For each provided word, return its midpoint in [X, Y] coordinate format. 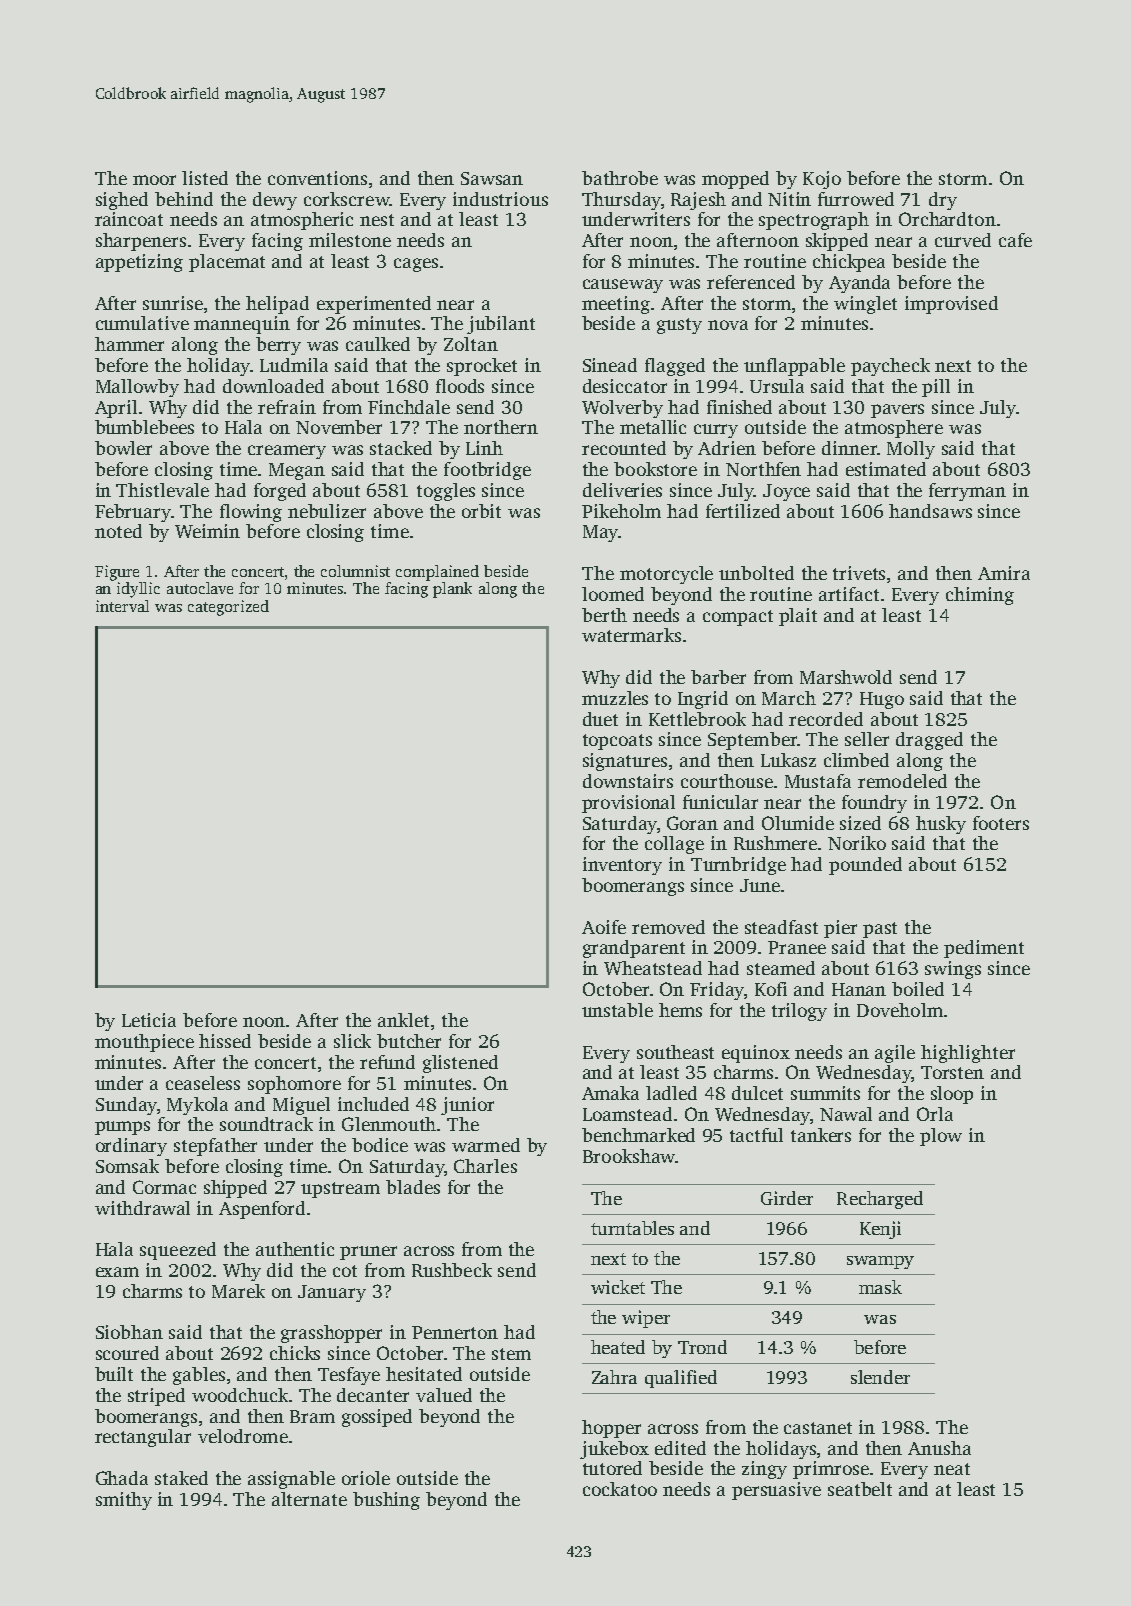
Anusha [939, 1448]
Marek [238, 1291]
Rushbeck [452, 1270]
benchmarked [638, 1135]
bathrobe [620, 178]
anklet [403, 1020]
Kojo [822, 180]
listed [205, 178]
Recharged [880, 1200]
